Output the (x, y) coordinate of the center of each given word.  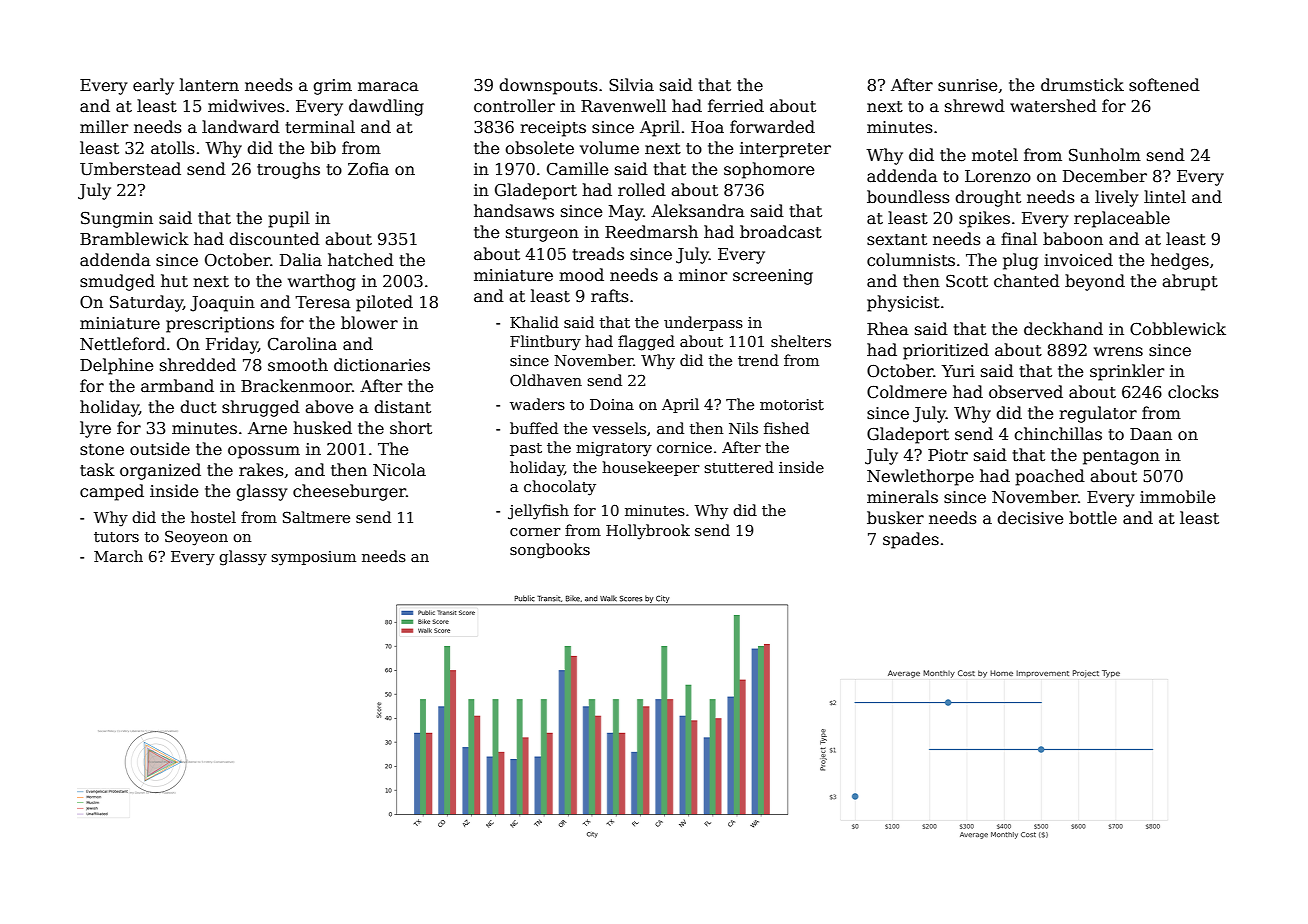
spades (911, 540)
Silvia (631, 84)
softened (1164, 85)
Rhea (888, 329)
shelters (801, 341)
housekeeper (651, 468)
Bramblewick (134, 239)
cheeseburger (349, 492)
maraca (388, 87)
